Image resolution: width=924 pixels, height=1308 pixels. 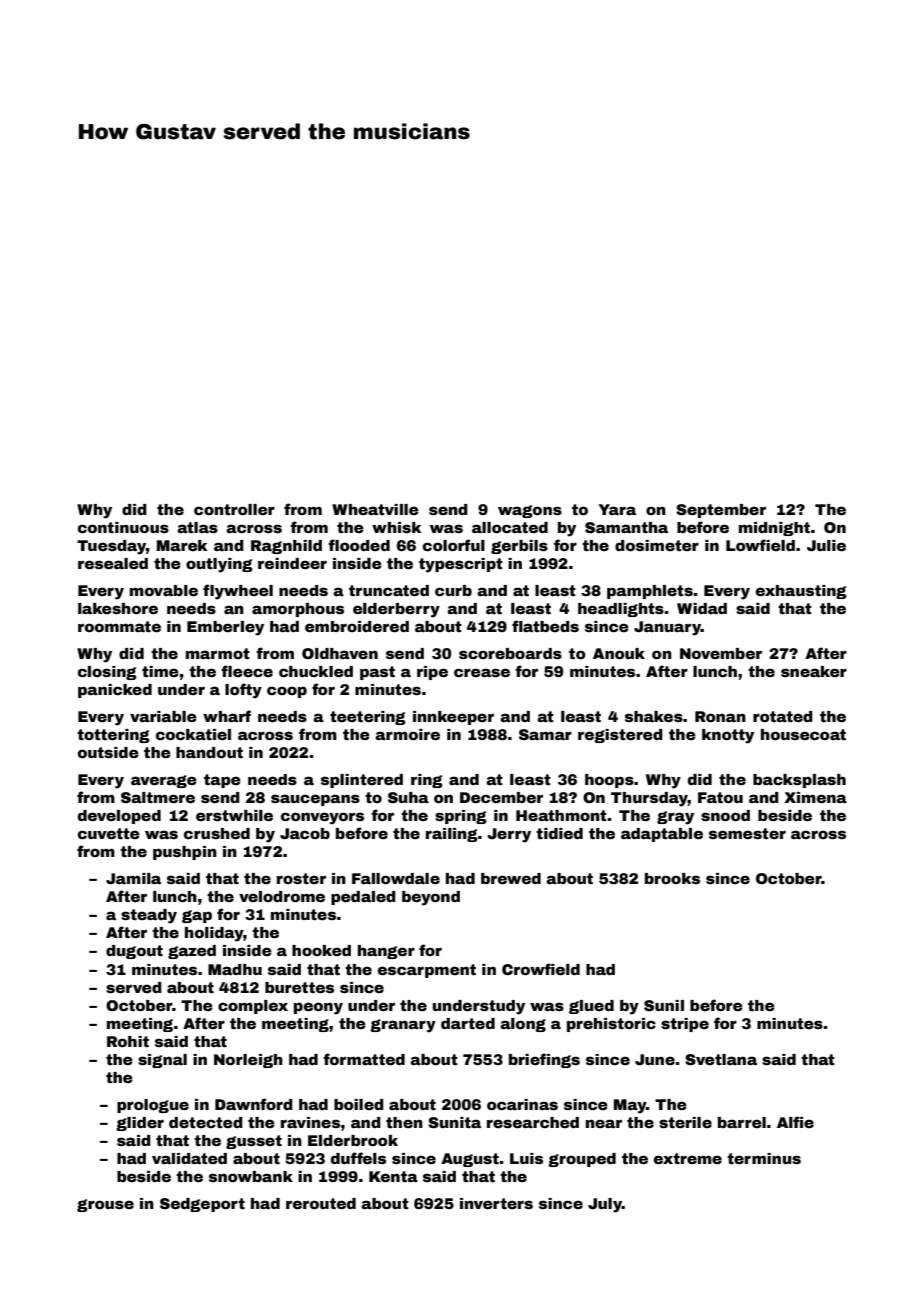 I want to click on closing, so click(x=107, y=673).
